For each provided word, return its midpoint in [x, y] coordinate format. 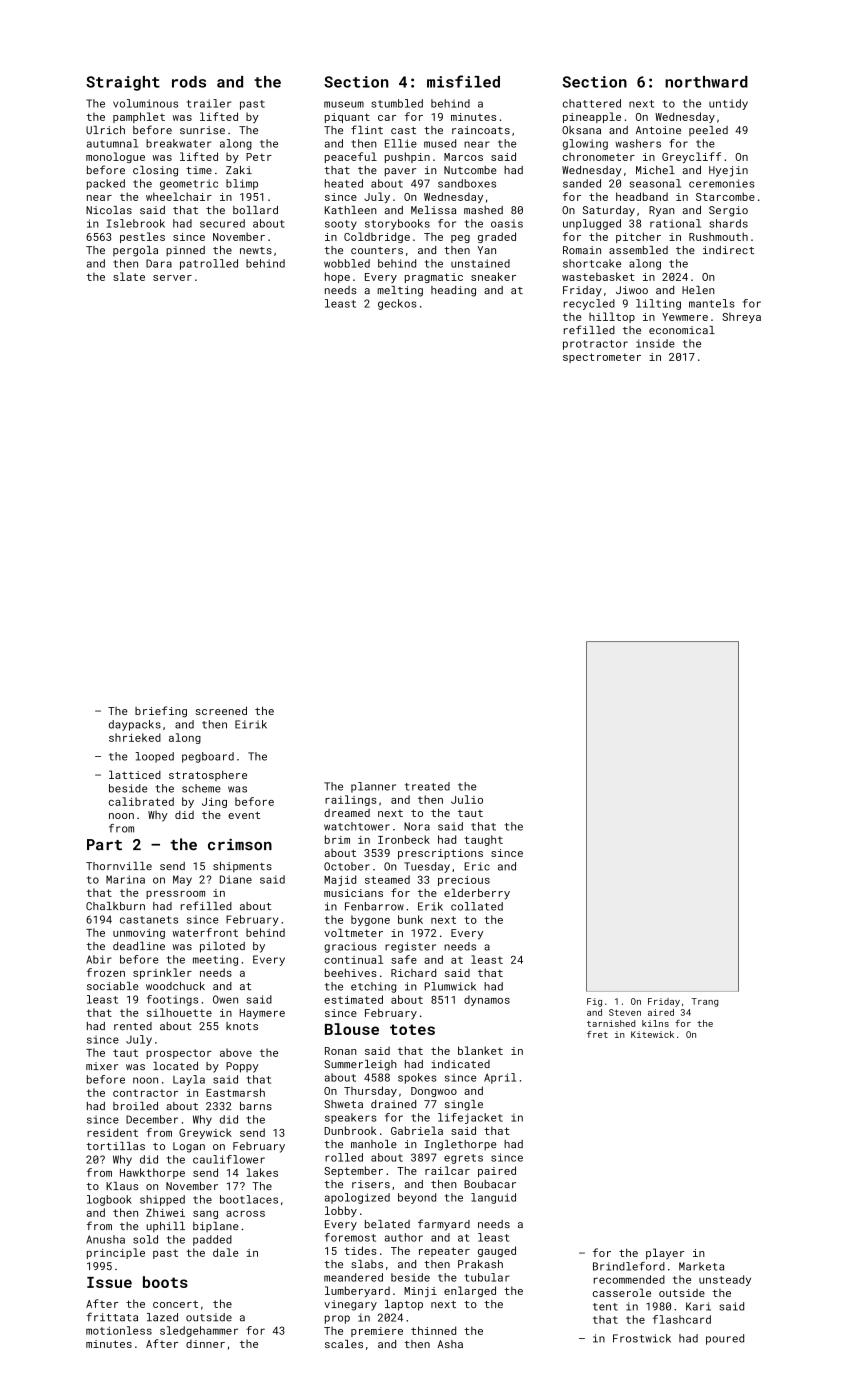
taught [483, 840]
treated [427, 786]
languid [493, 1198]
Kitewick [652, 1034]
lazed [162, 1317]
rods [189, 82]
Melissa [433, 210]
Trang [705, 1002]
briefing [161, 712]
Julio [467, 799]
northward [706, 82]
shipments [242, 867]
